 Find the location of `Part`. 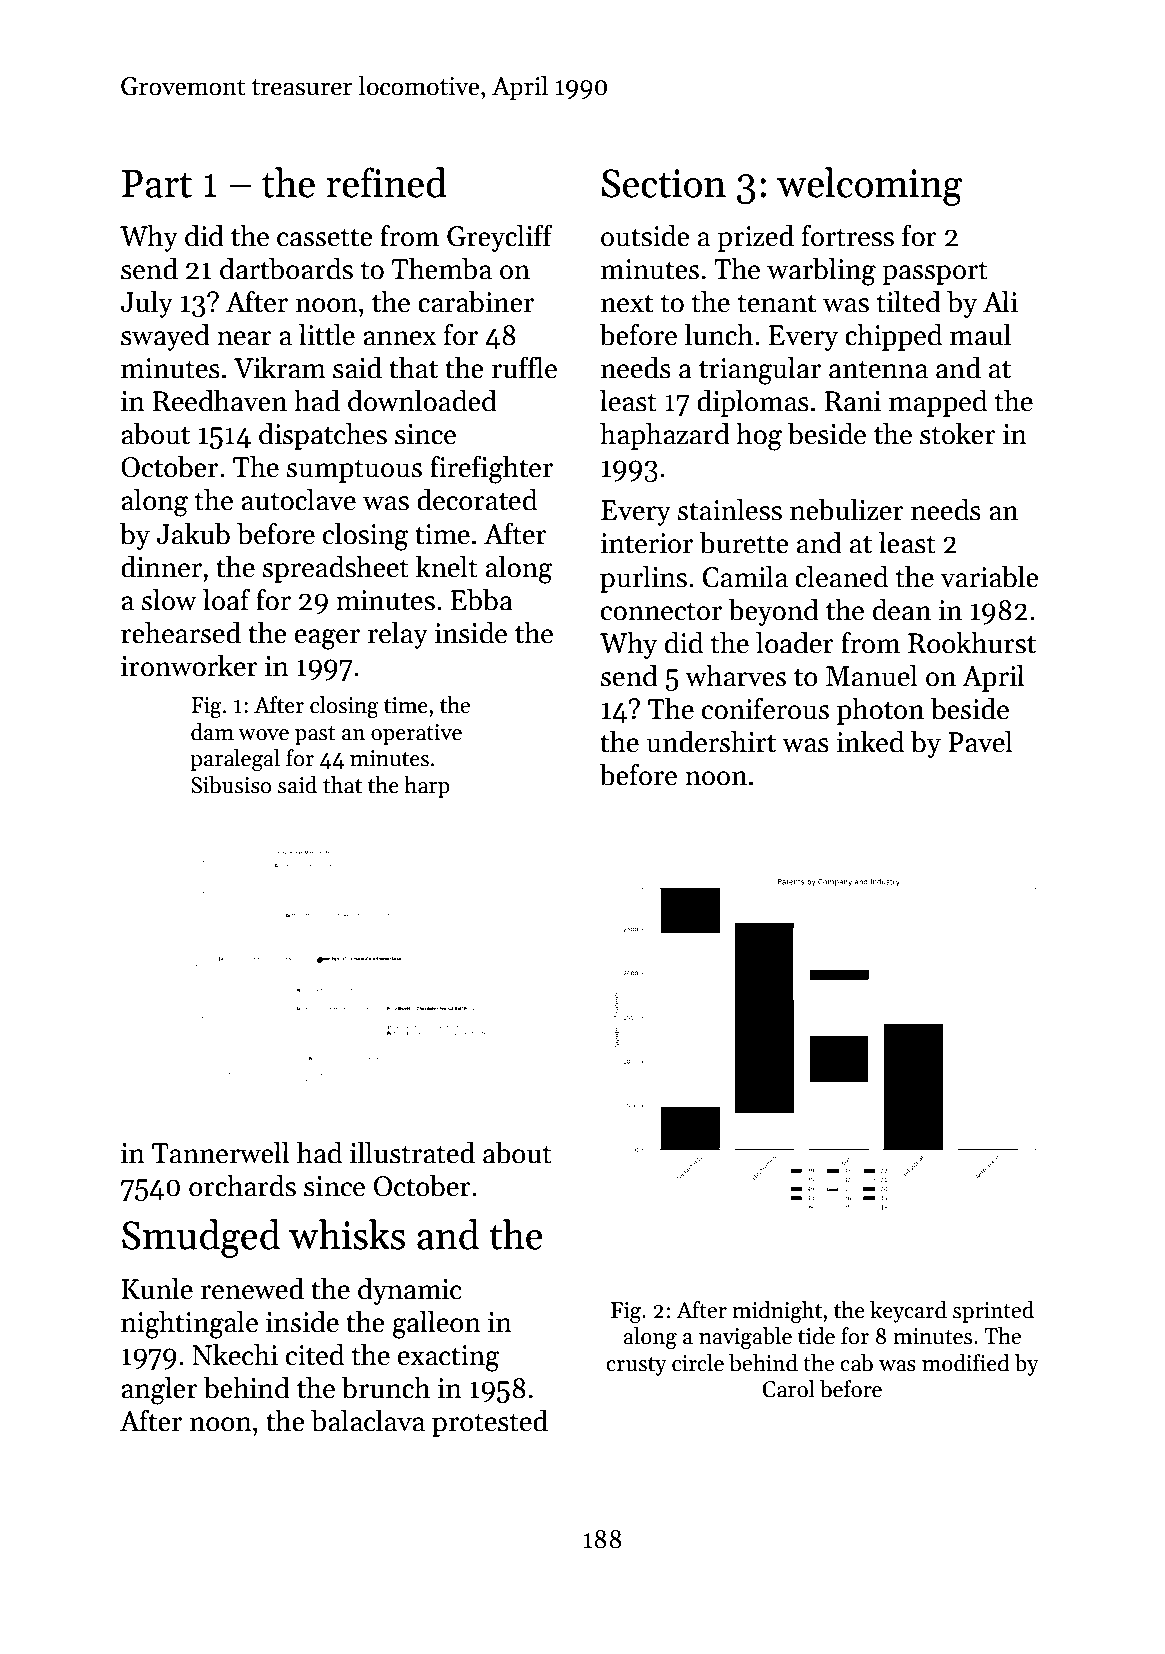

Part is located at coordinates (157, 184).
